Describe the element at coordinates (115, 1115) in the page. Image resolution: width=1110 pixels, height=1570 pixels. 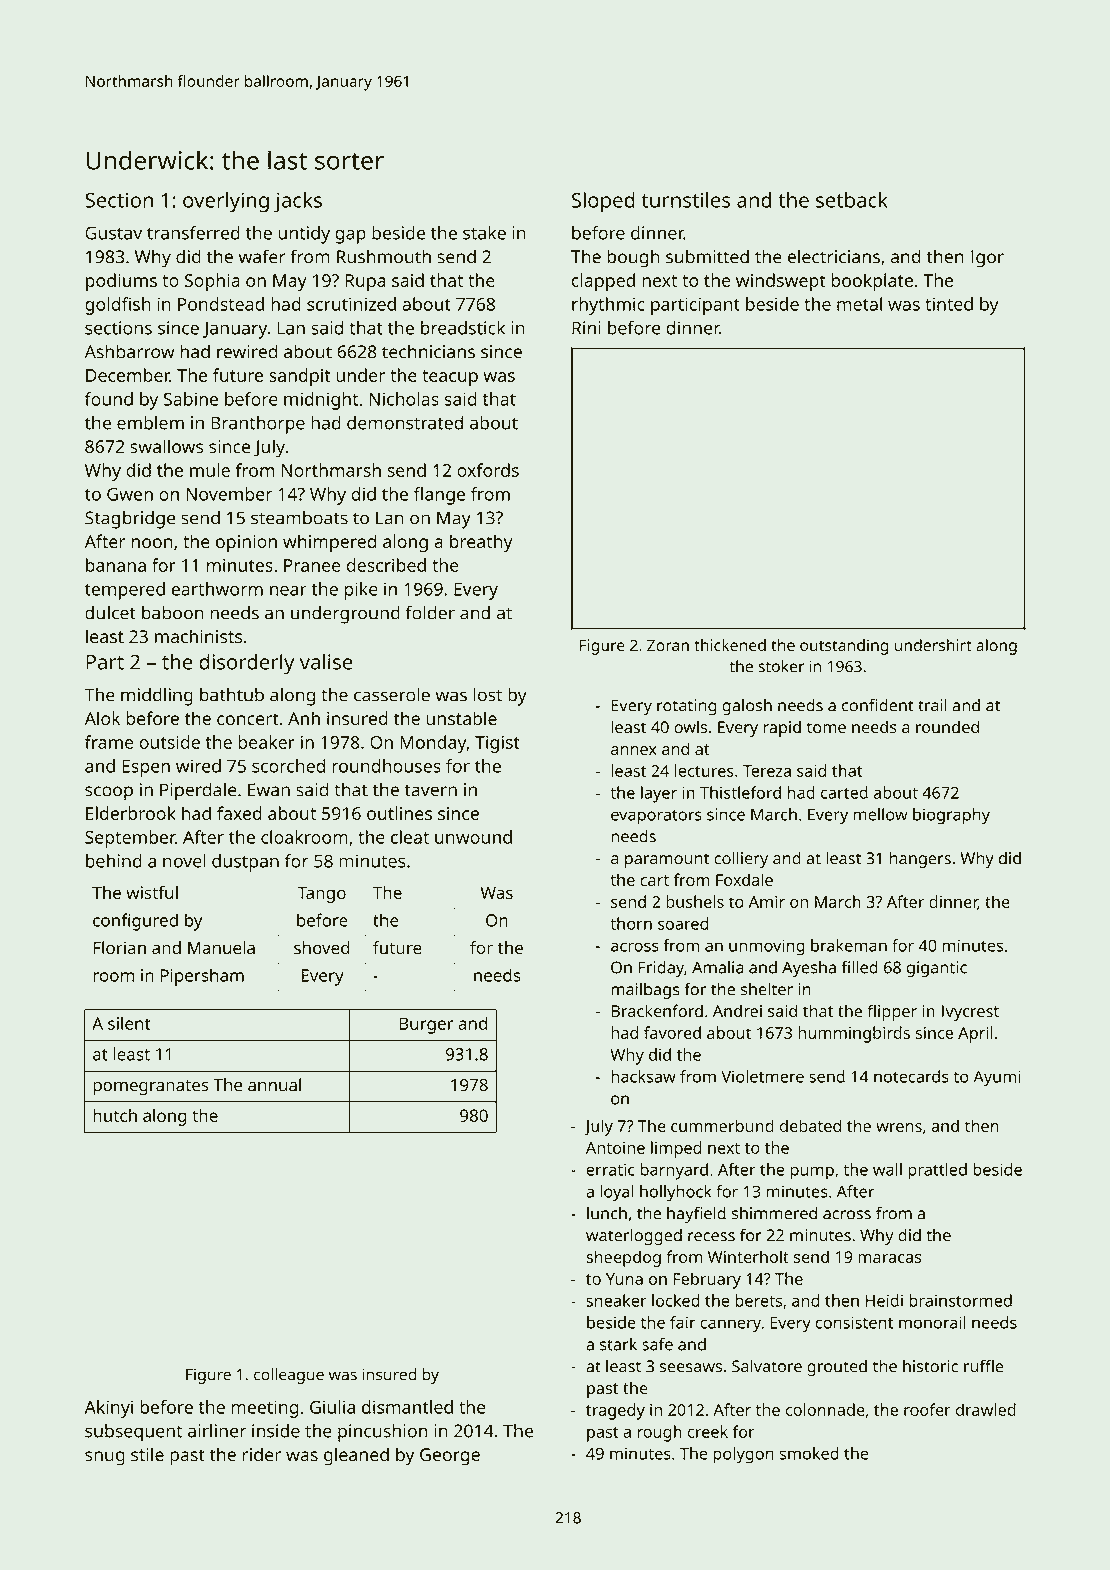
I see `hutch` at that location.
